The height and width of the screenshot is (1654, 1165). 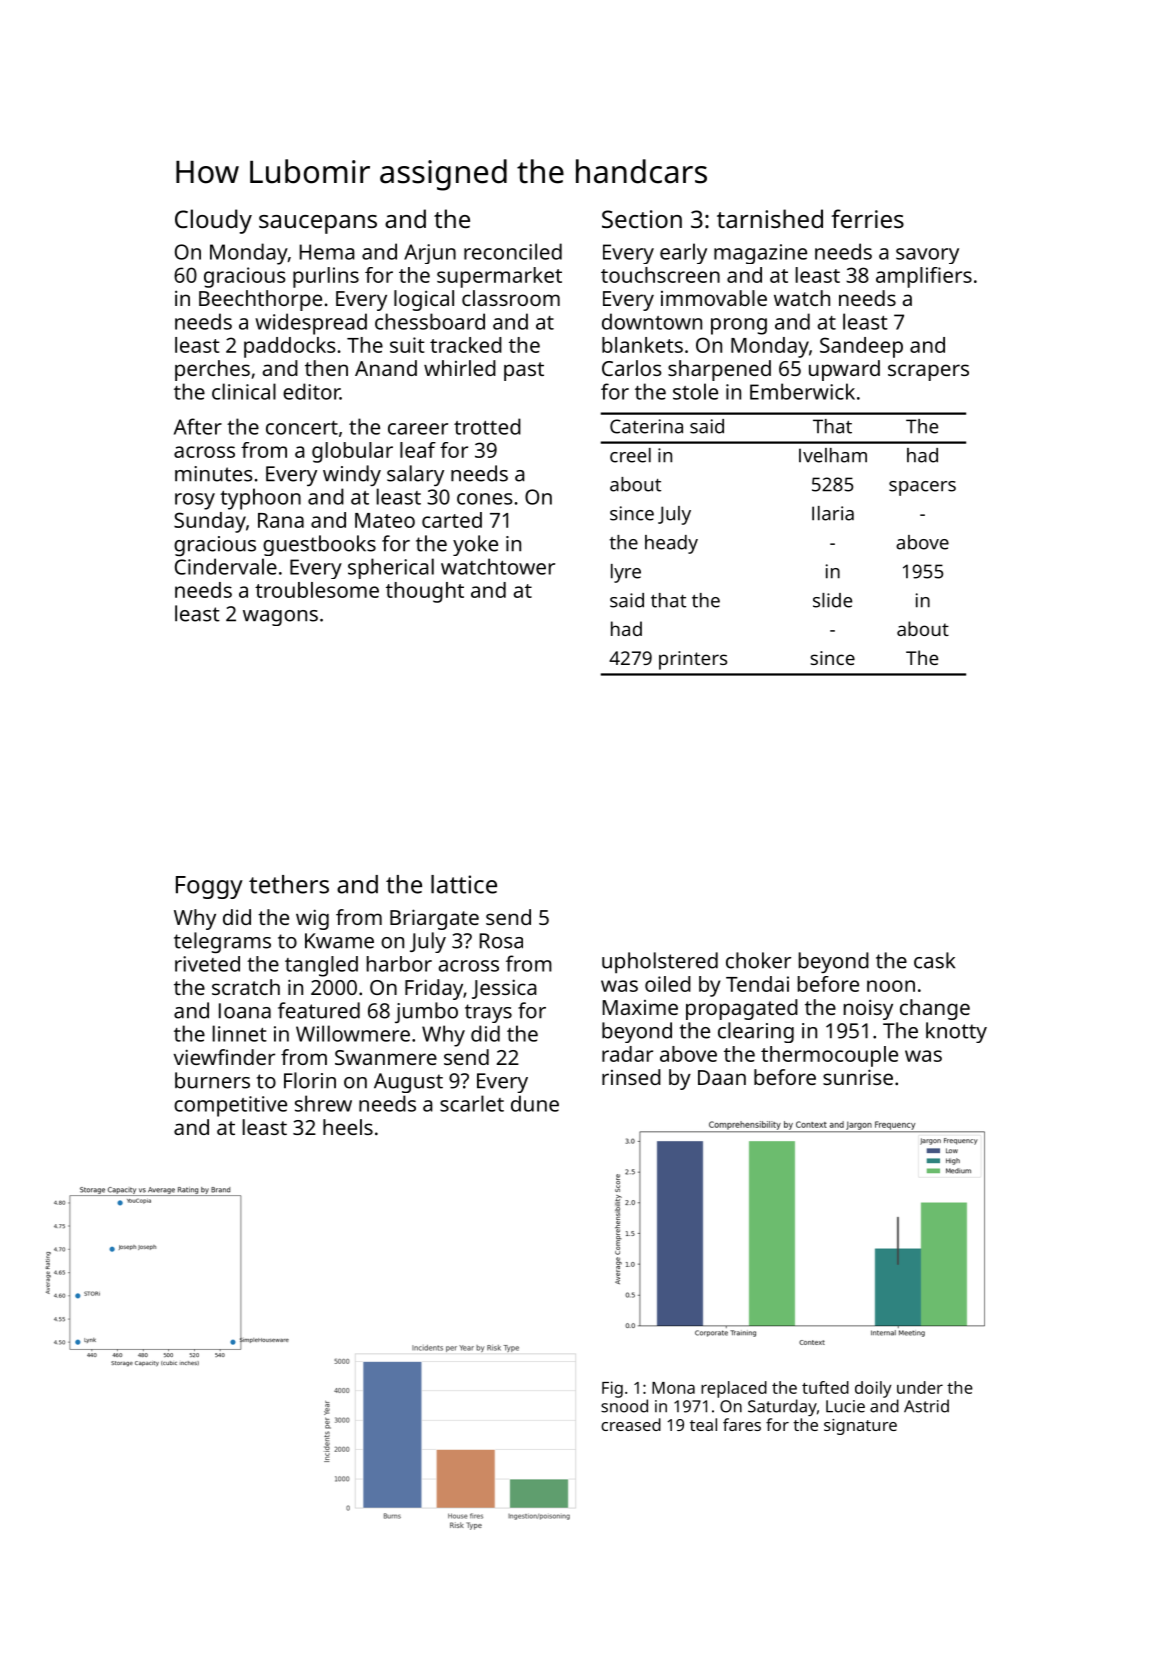 What do you see at coordinates (722, 1077) in the screenshot?
I see `Daan` at bounding box center [722, 1077].
